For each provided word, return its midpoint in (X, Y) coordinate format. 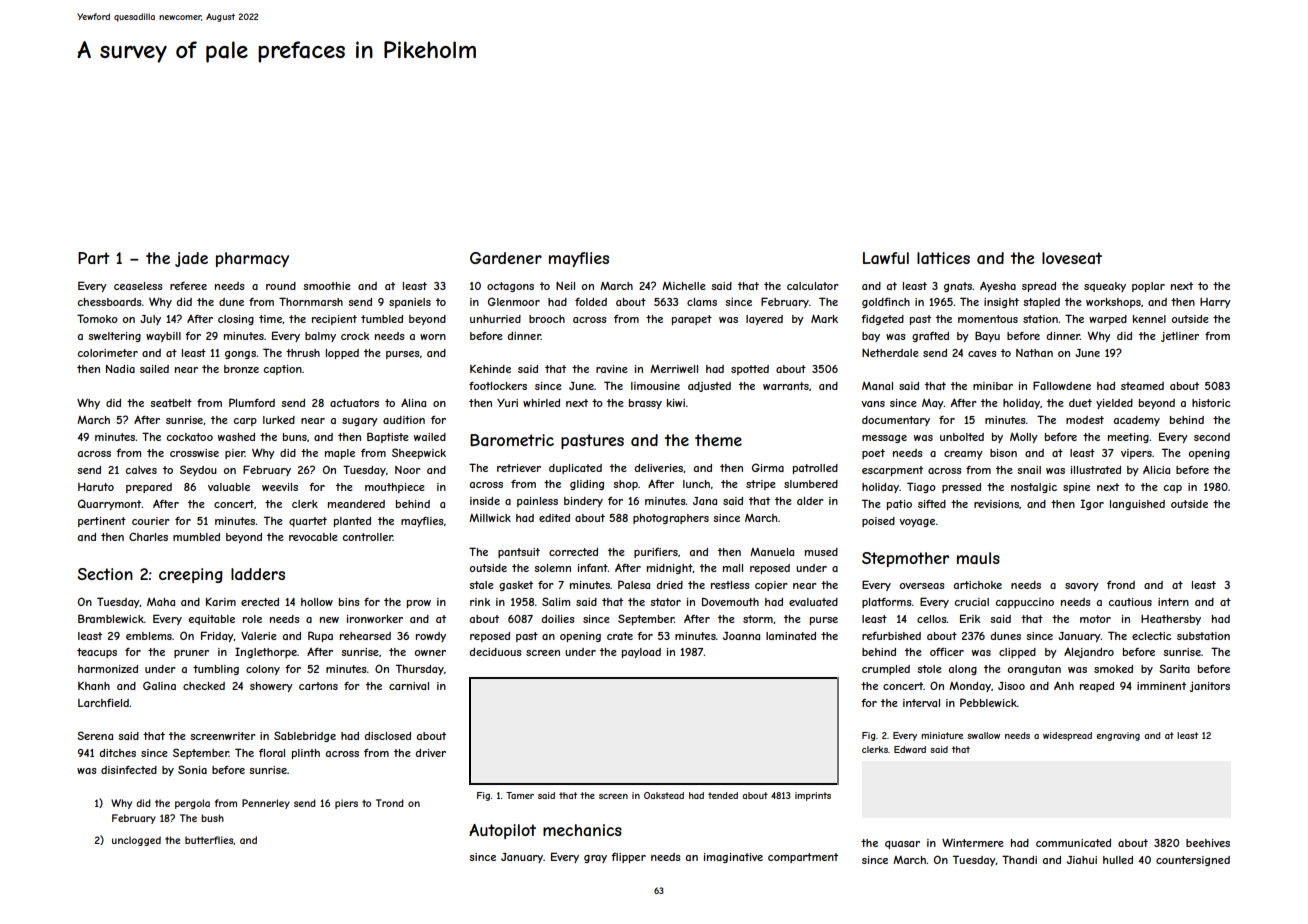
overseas (922, 586)
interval (921, 703)
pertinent (102, 522)
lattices (943, 258)
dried (669, 585)
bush (212, 818)
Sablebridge (305, 736)
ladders (258, 574)
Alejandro (1089, 653)
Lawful (886, 258)
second (1212, 437)
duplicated (575, 469)
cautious (1130, 602)
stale (481, 585)
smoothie (327, 286)
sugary (360, 422)
